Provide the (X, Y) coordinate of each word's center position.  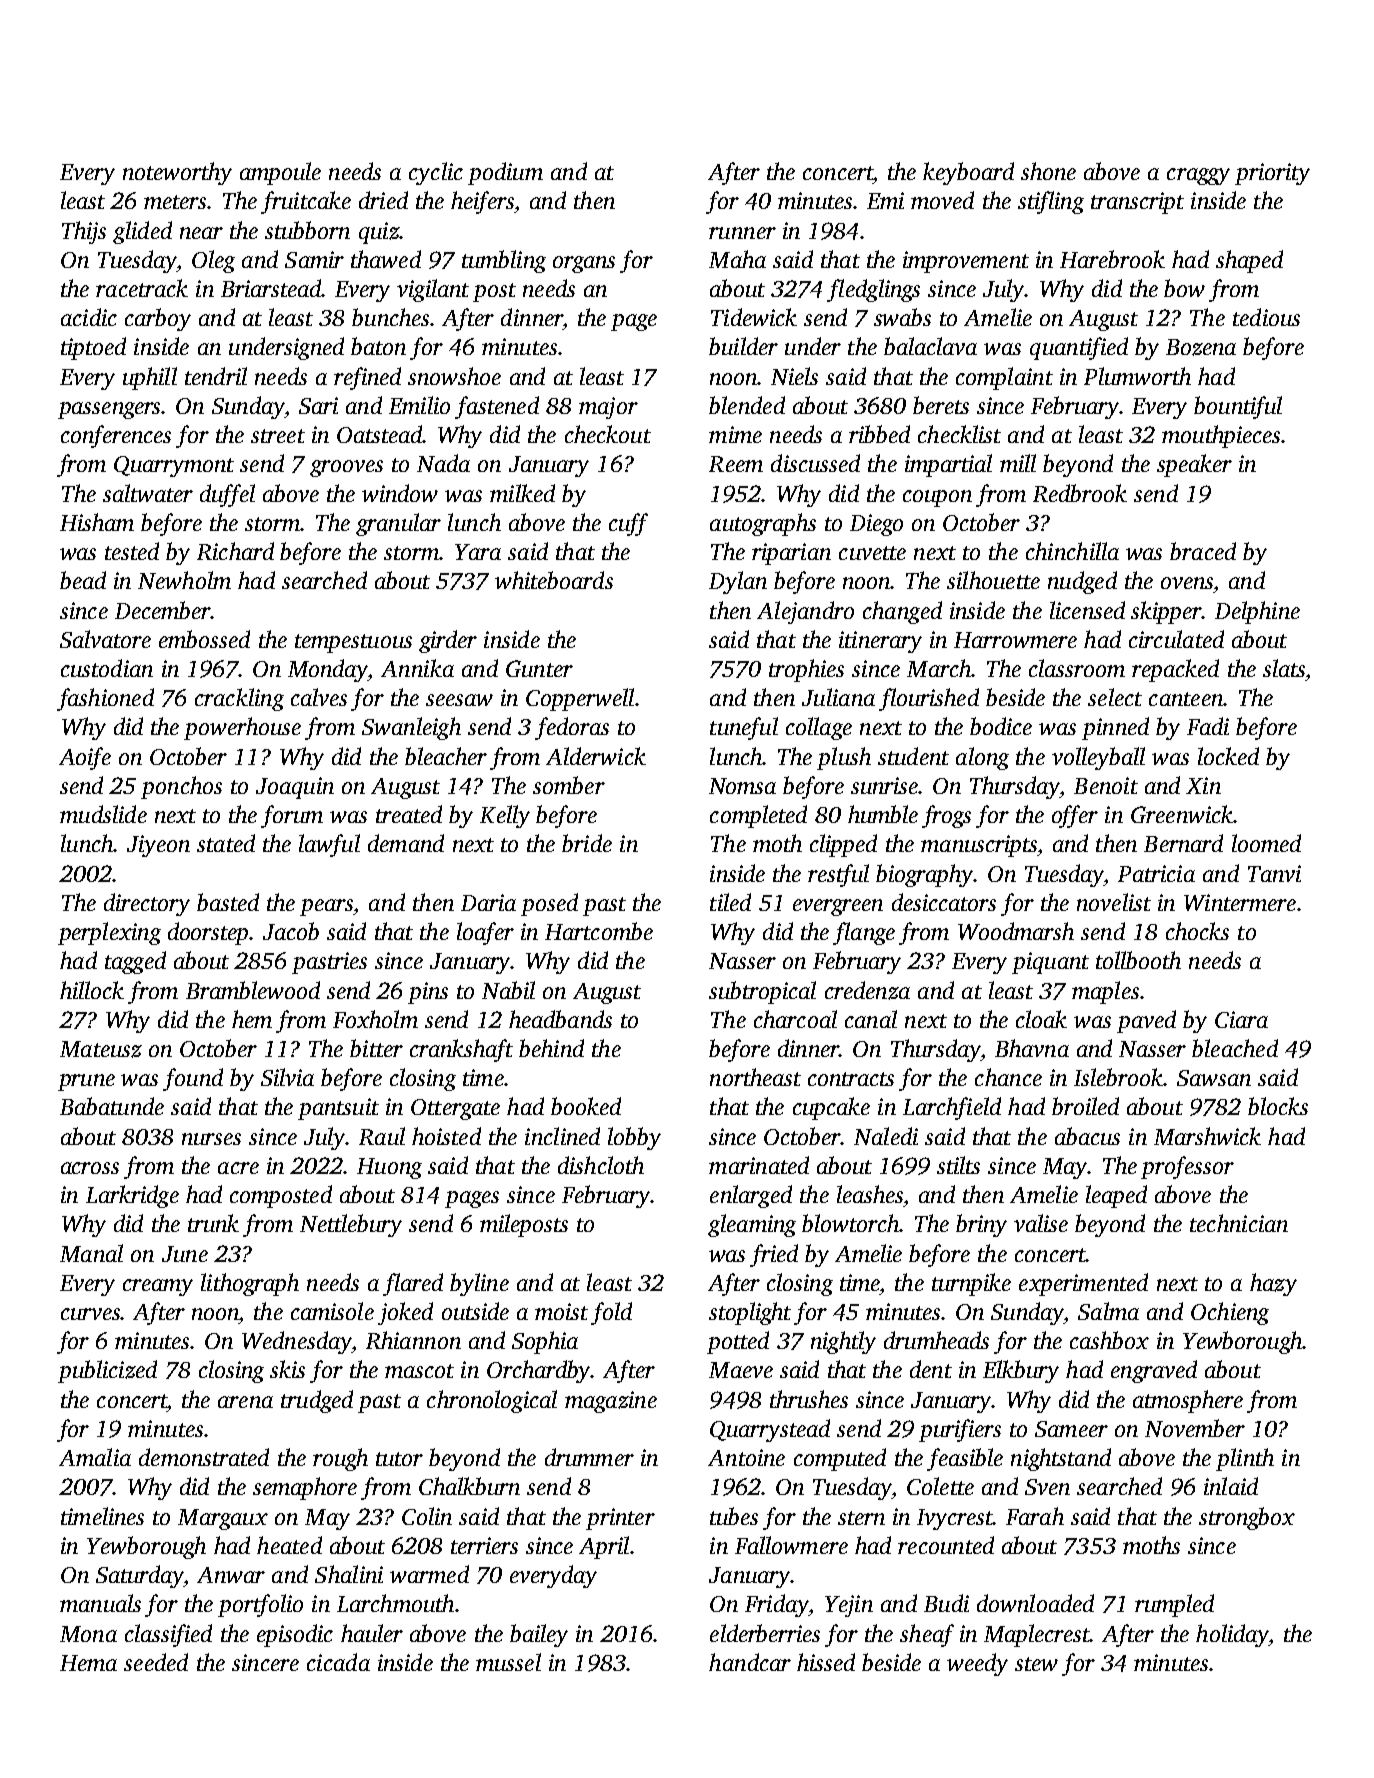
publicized (107, 1371)
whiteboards (554, 580)
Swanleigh (411, 728)
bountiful (1238, 407)
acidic (89, 317)
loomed (1266, 843)
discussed (815, 463)
